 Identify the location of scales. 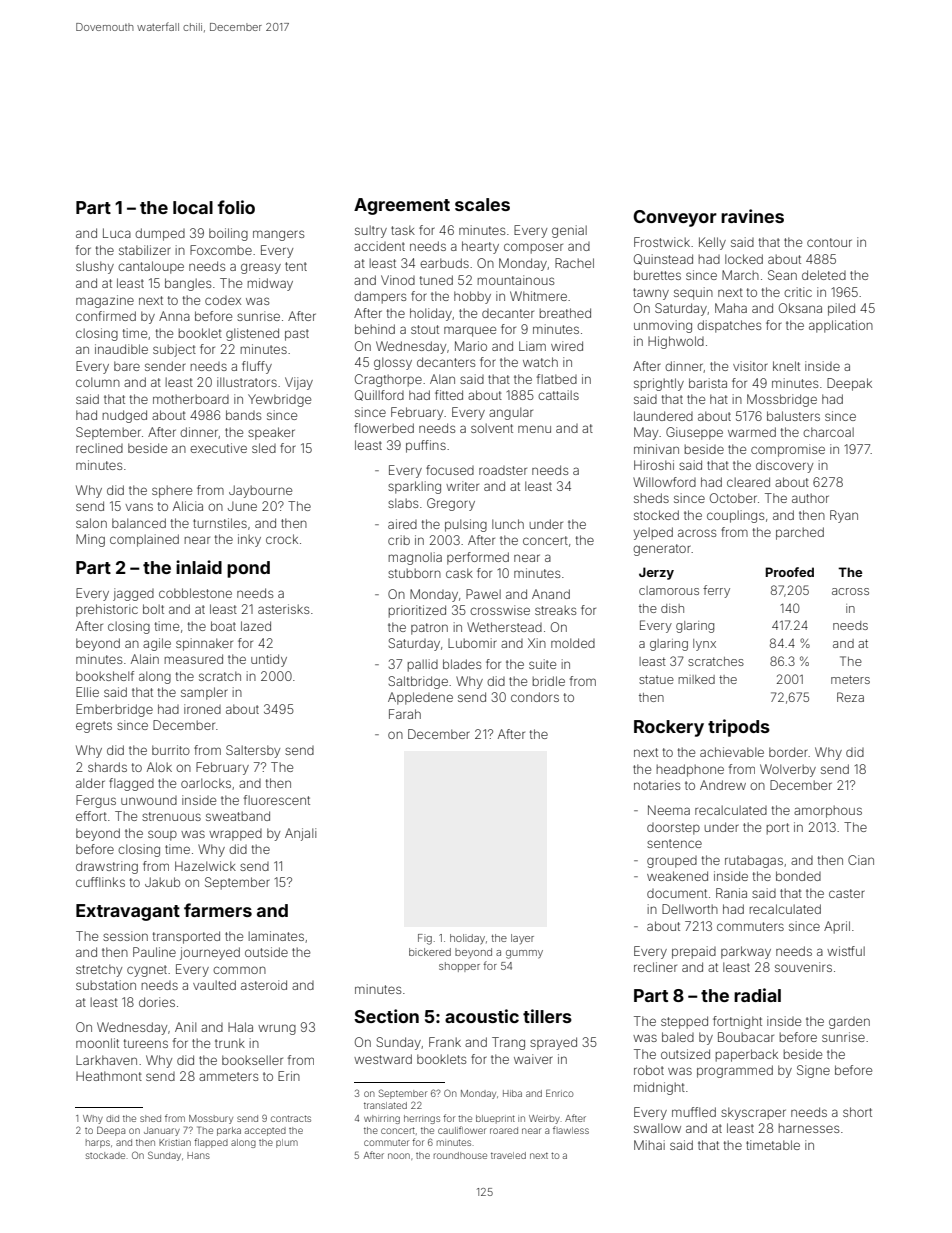
(482, 204).
